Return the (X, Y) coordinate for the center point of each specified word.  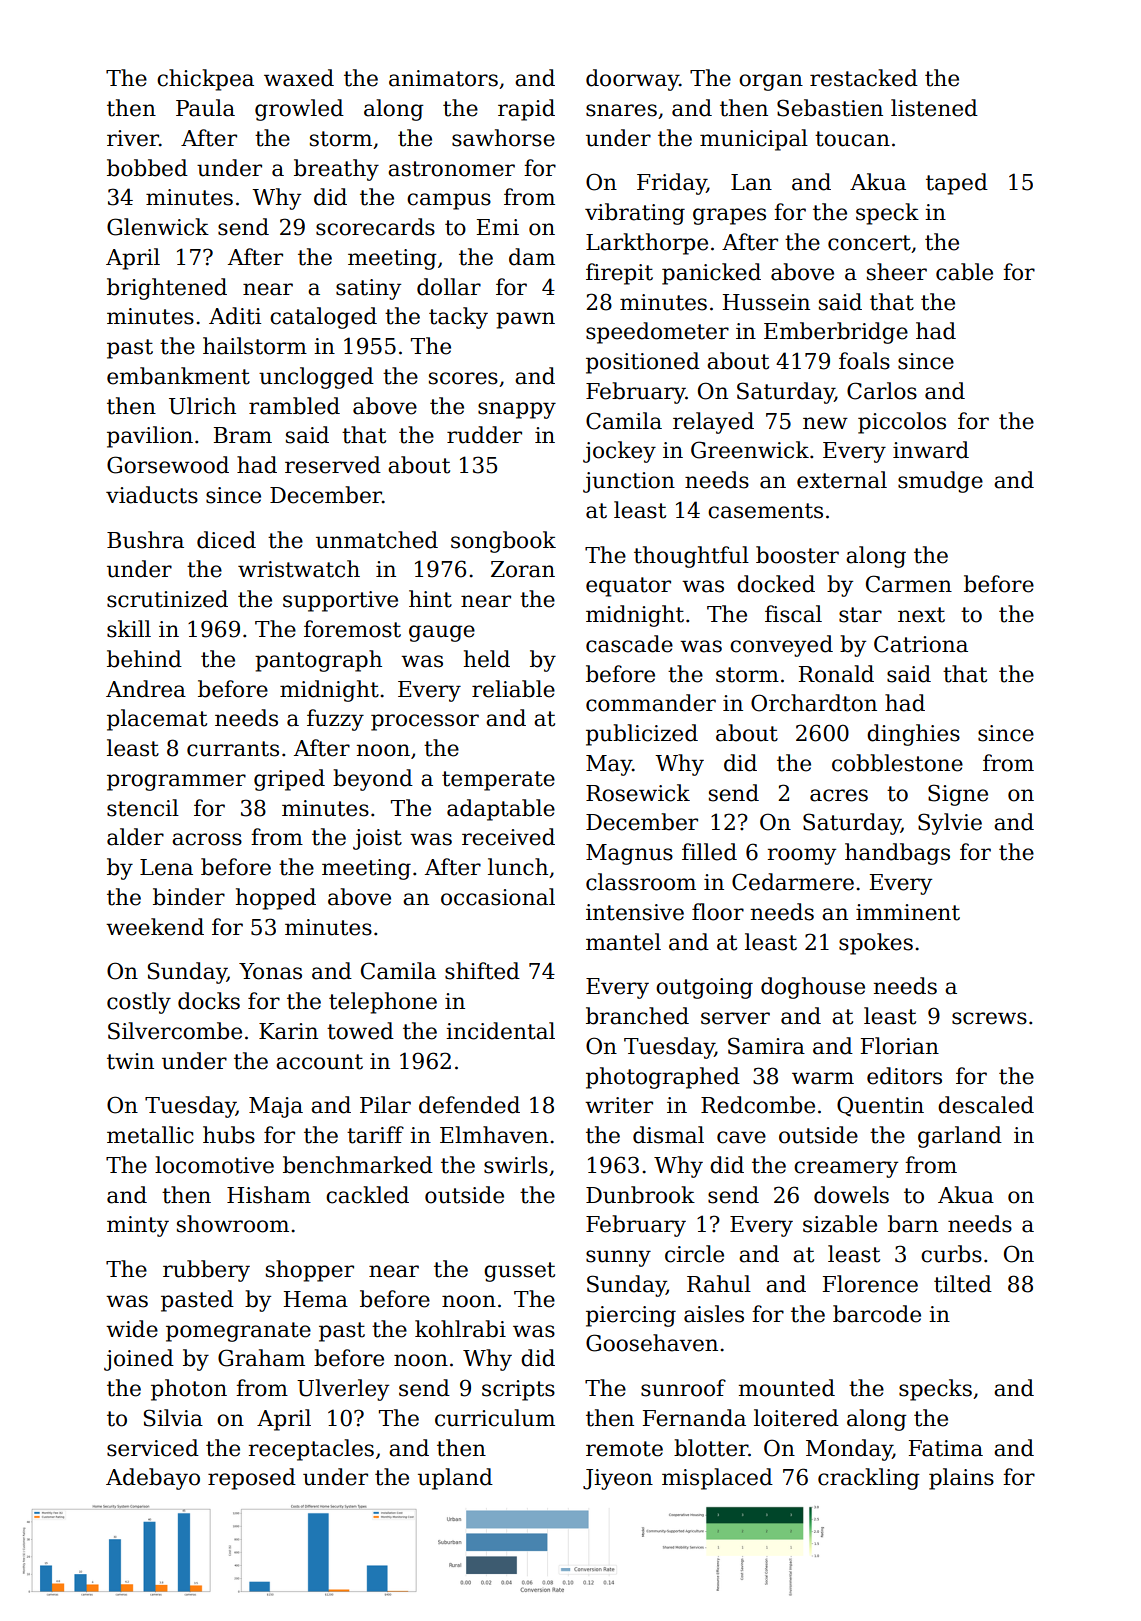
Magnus (629, 854)
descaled (986, 1105)
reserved (333, 465)
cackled (367, 1195)
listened (934, 108)
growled (299, 110)
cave (741, 1137)
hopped (276, 899)
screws (989, 1018)
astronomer (451, 169)
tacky (458, 318)
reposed (252, 1479)
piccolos (902, 423)
